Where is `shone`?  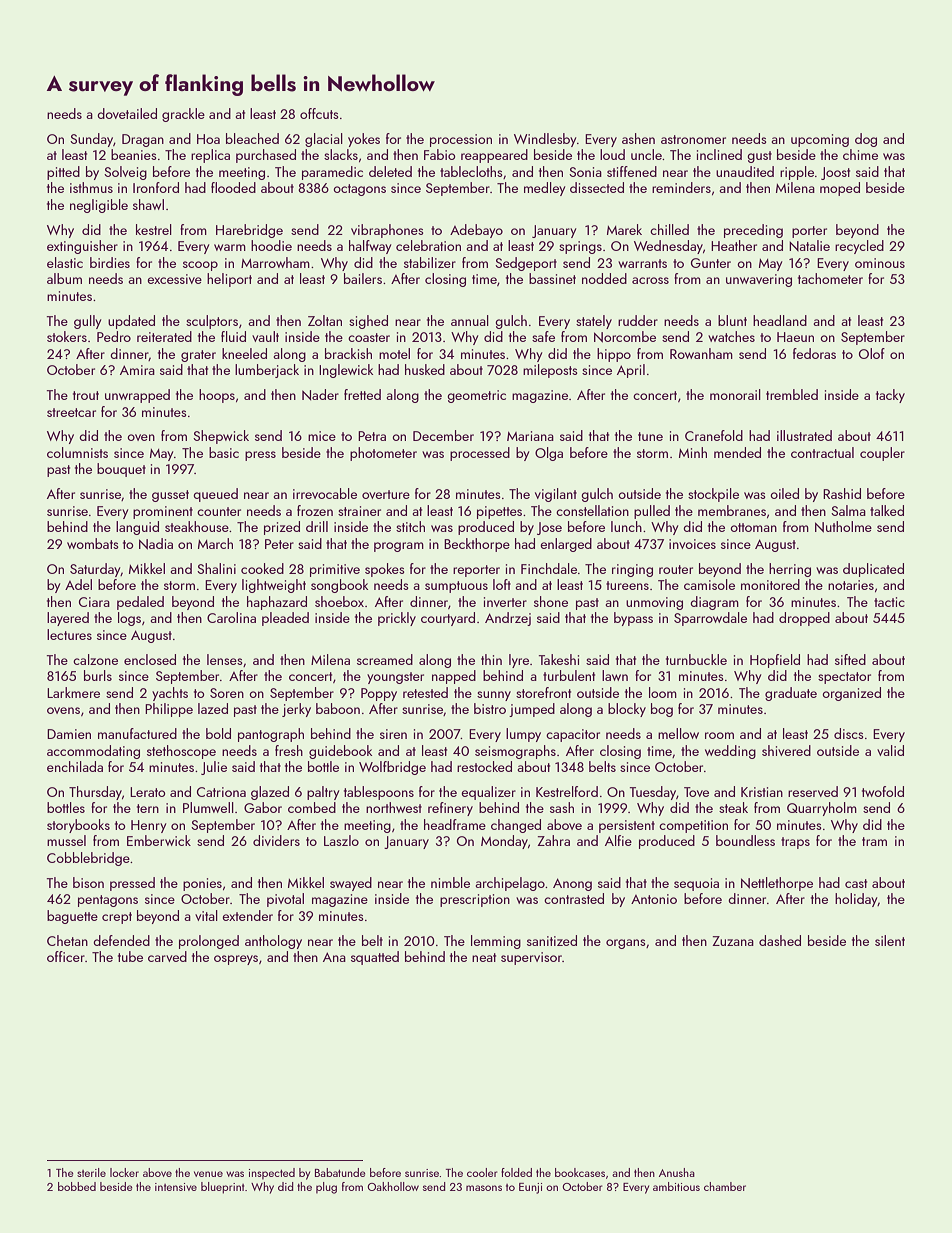 shone is located at coordinates (551, 601).
